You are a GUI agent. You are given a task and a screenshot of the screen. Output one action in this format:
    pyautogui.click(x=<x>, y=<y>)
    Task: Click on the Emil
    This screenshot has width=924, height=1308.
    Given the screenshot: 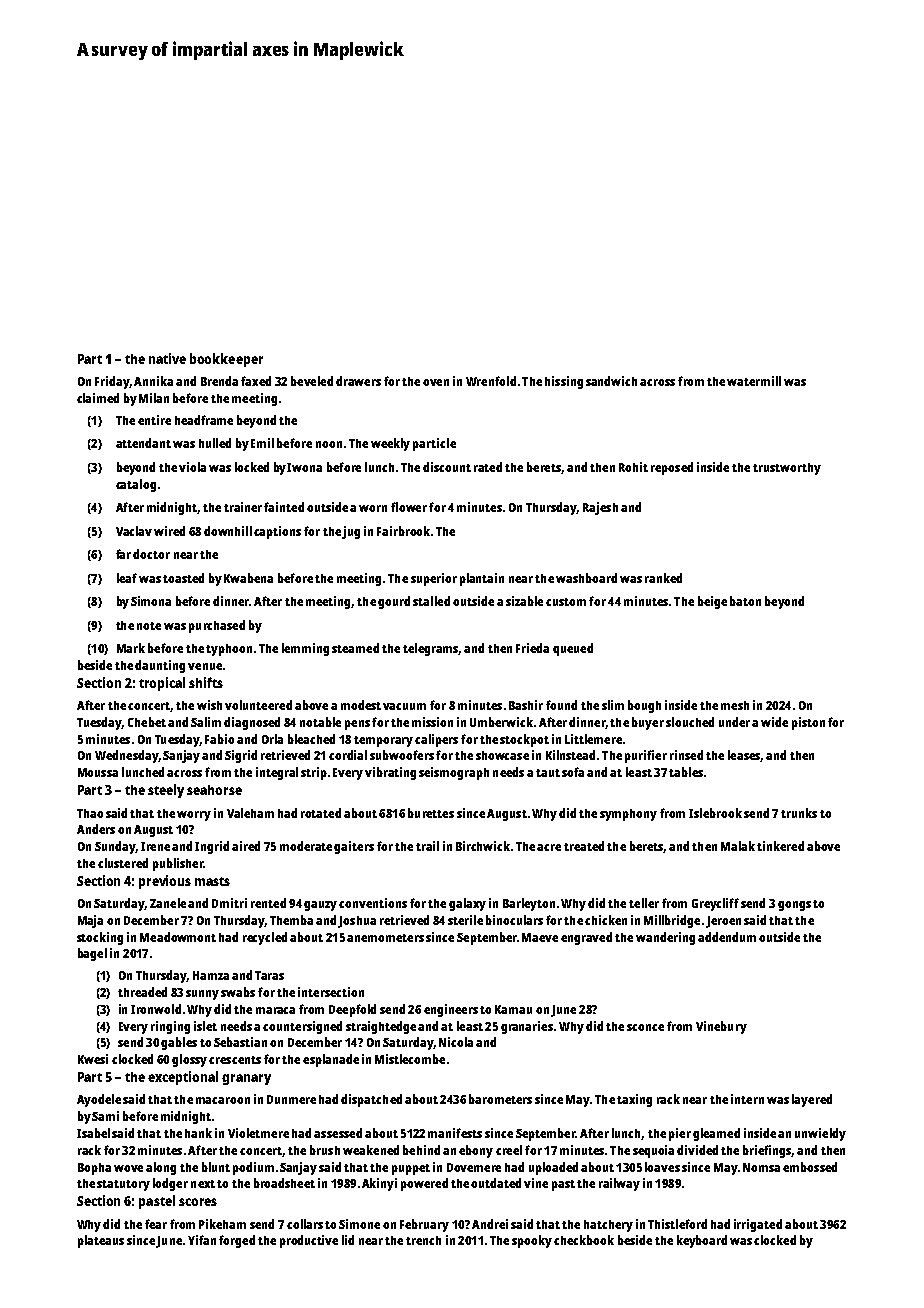 What is the action you would take?
    pyautogui.click(x=262, y=443)
